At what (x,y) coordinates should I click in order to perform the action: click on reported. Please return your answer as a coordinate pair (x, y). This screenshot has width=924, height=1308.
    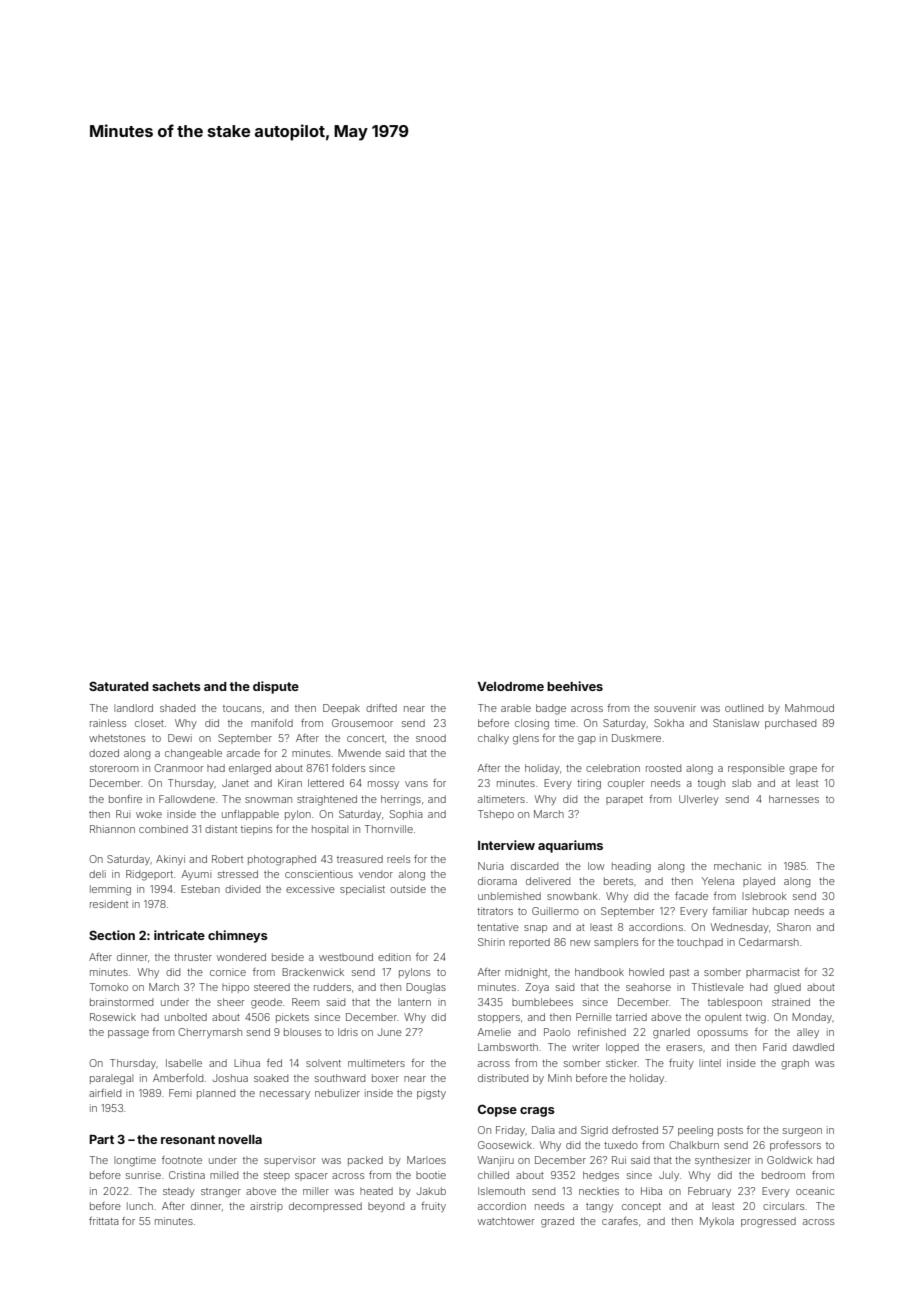
    Looking at the image, I should click on (529, 943).
